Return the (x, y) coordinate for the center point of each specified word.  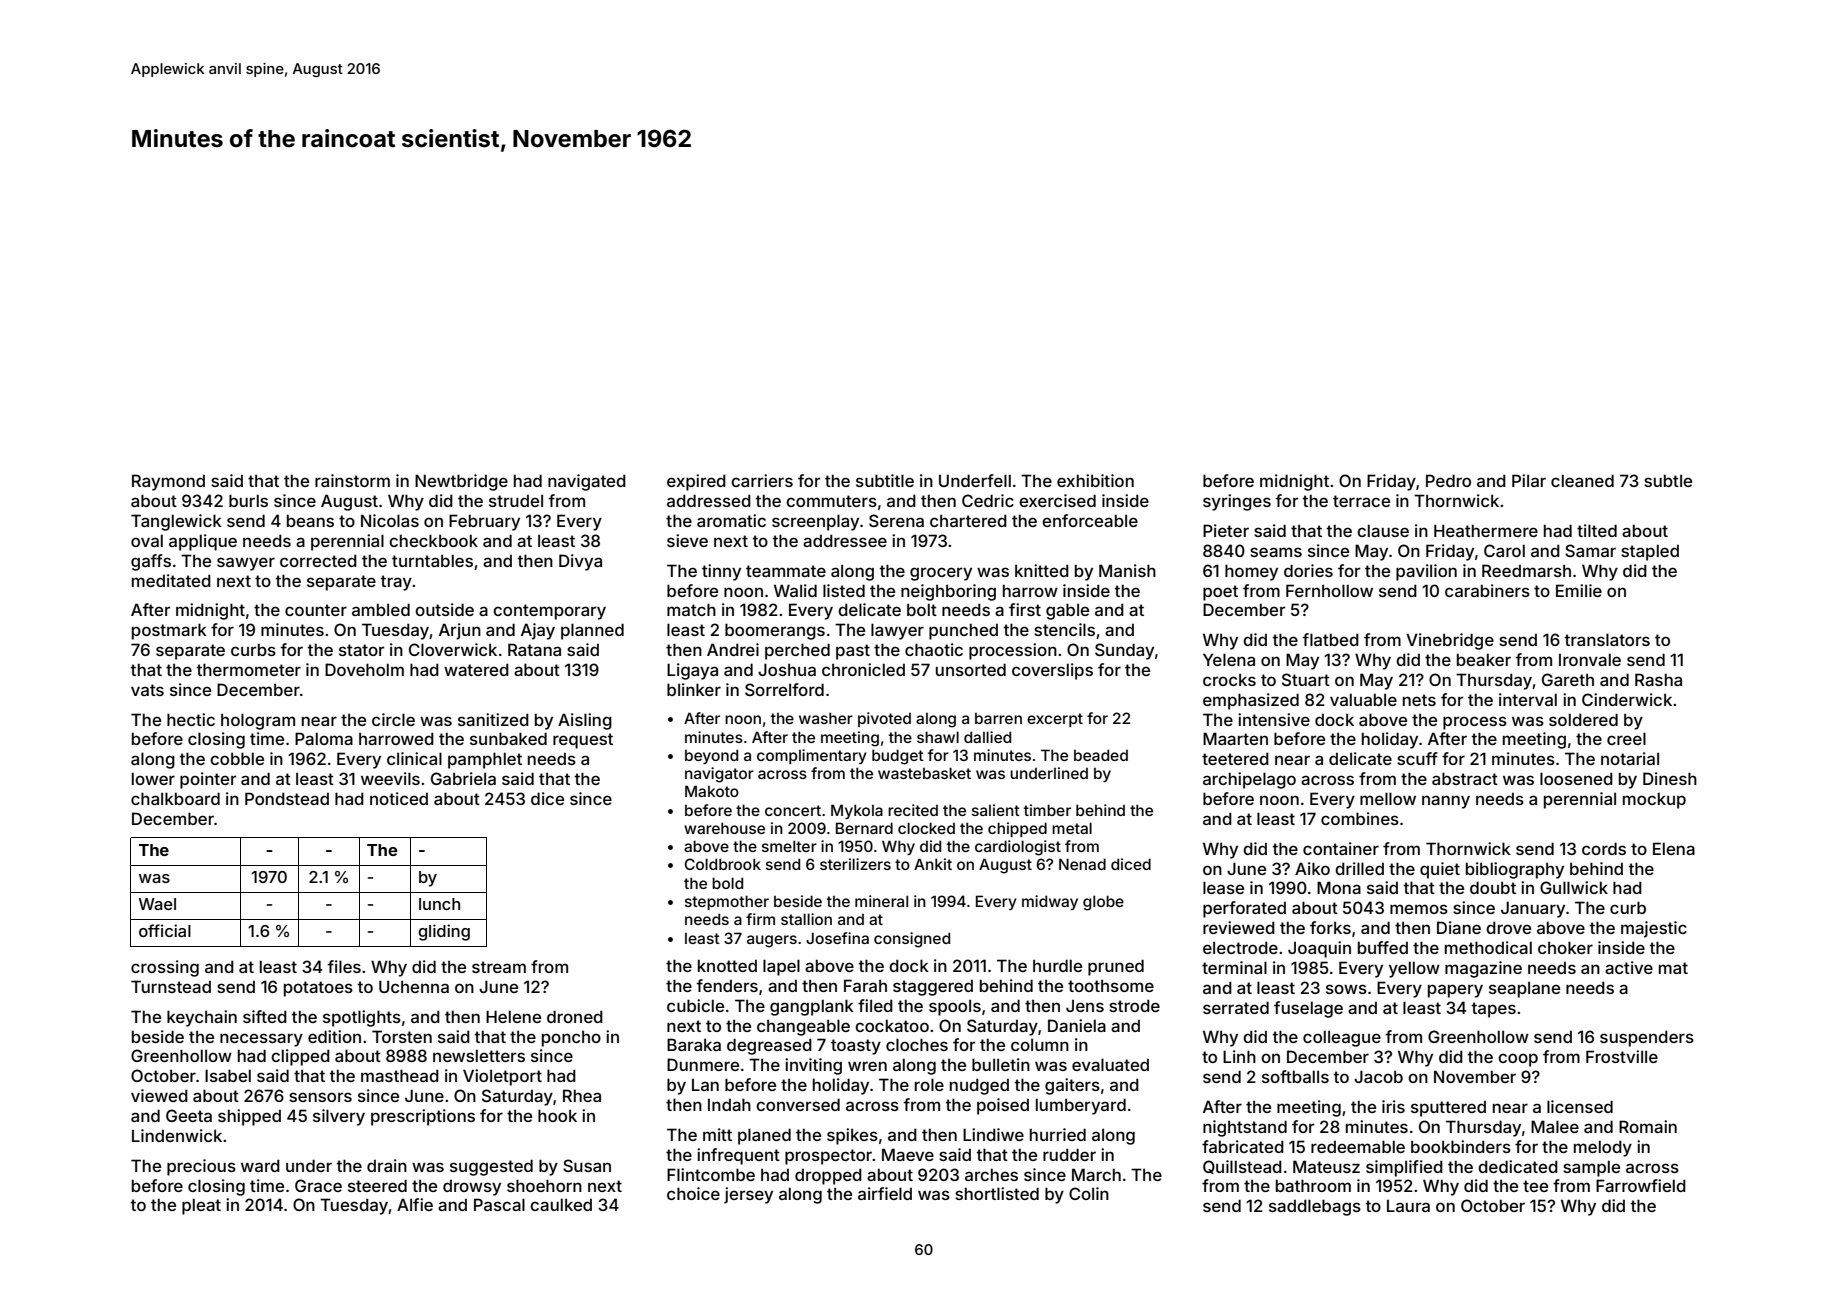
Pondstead (287, 798)
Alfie (415, 1204)
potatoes (318, 989)
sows (1346, 989)
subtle (1668, 480)
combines (1360, 818)
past (853, 652)
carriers (762, 480)
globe (1103, 903)
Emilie (1579, 590)
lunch (439, 904)
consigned (912, 940)
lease (1223, 887)
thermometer (248, 669)
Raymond (168, 482)
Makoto (712, 791)
